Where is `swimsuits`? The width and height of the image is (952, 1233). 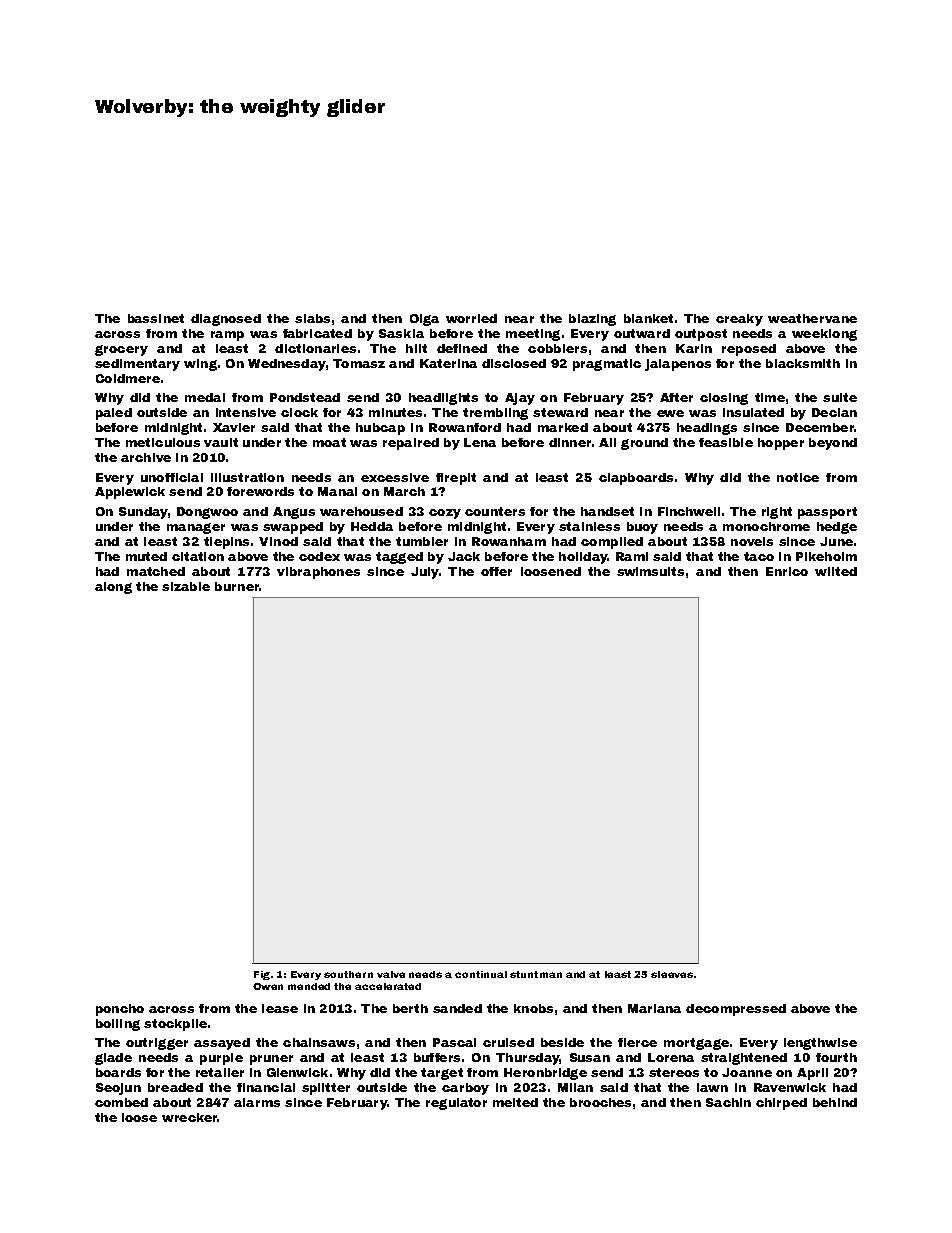 swimsuits is located at coordinates (650, 571).
